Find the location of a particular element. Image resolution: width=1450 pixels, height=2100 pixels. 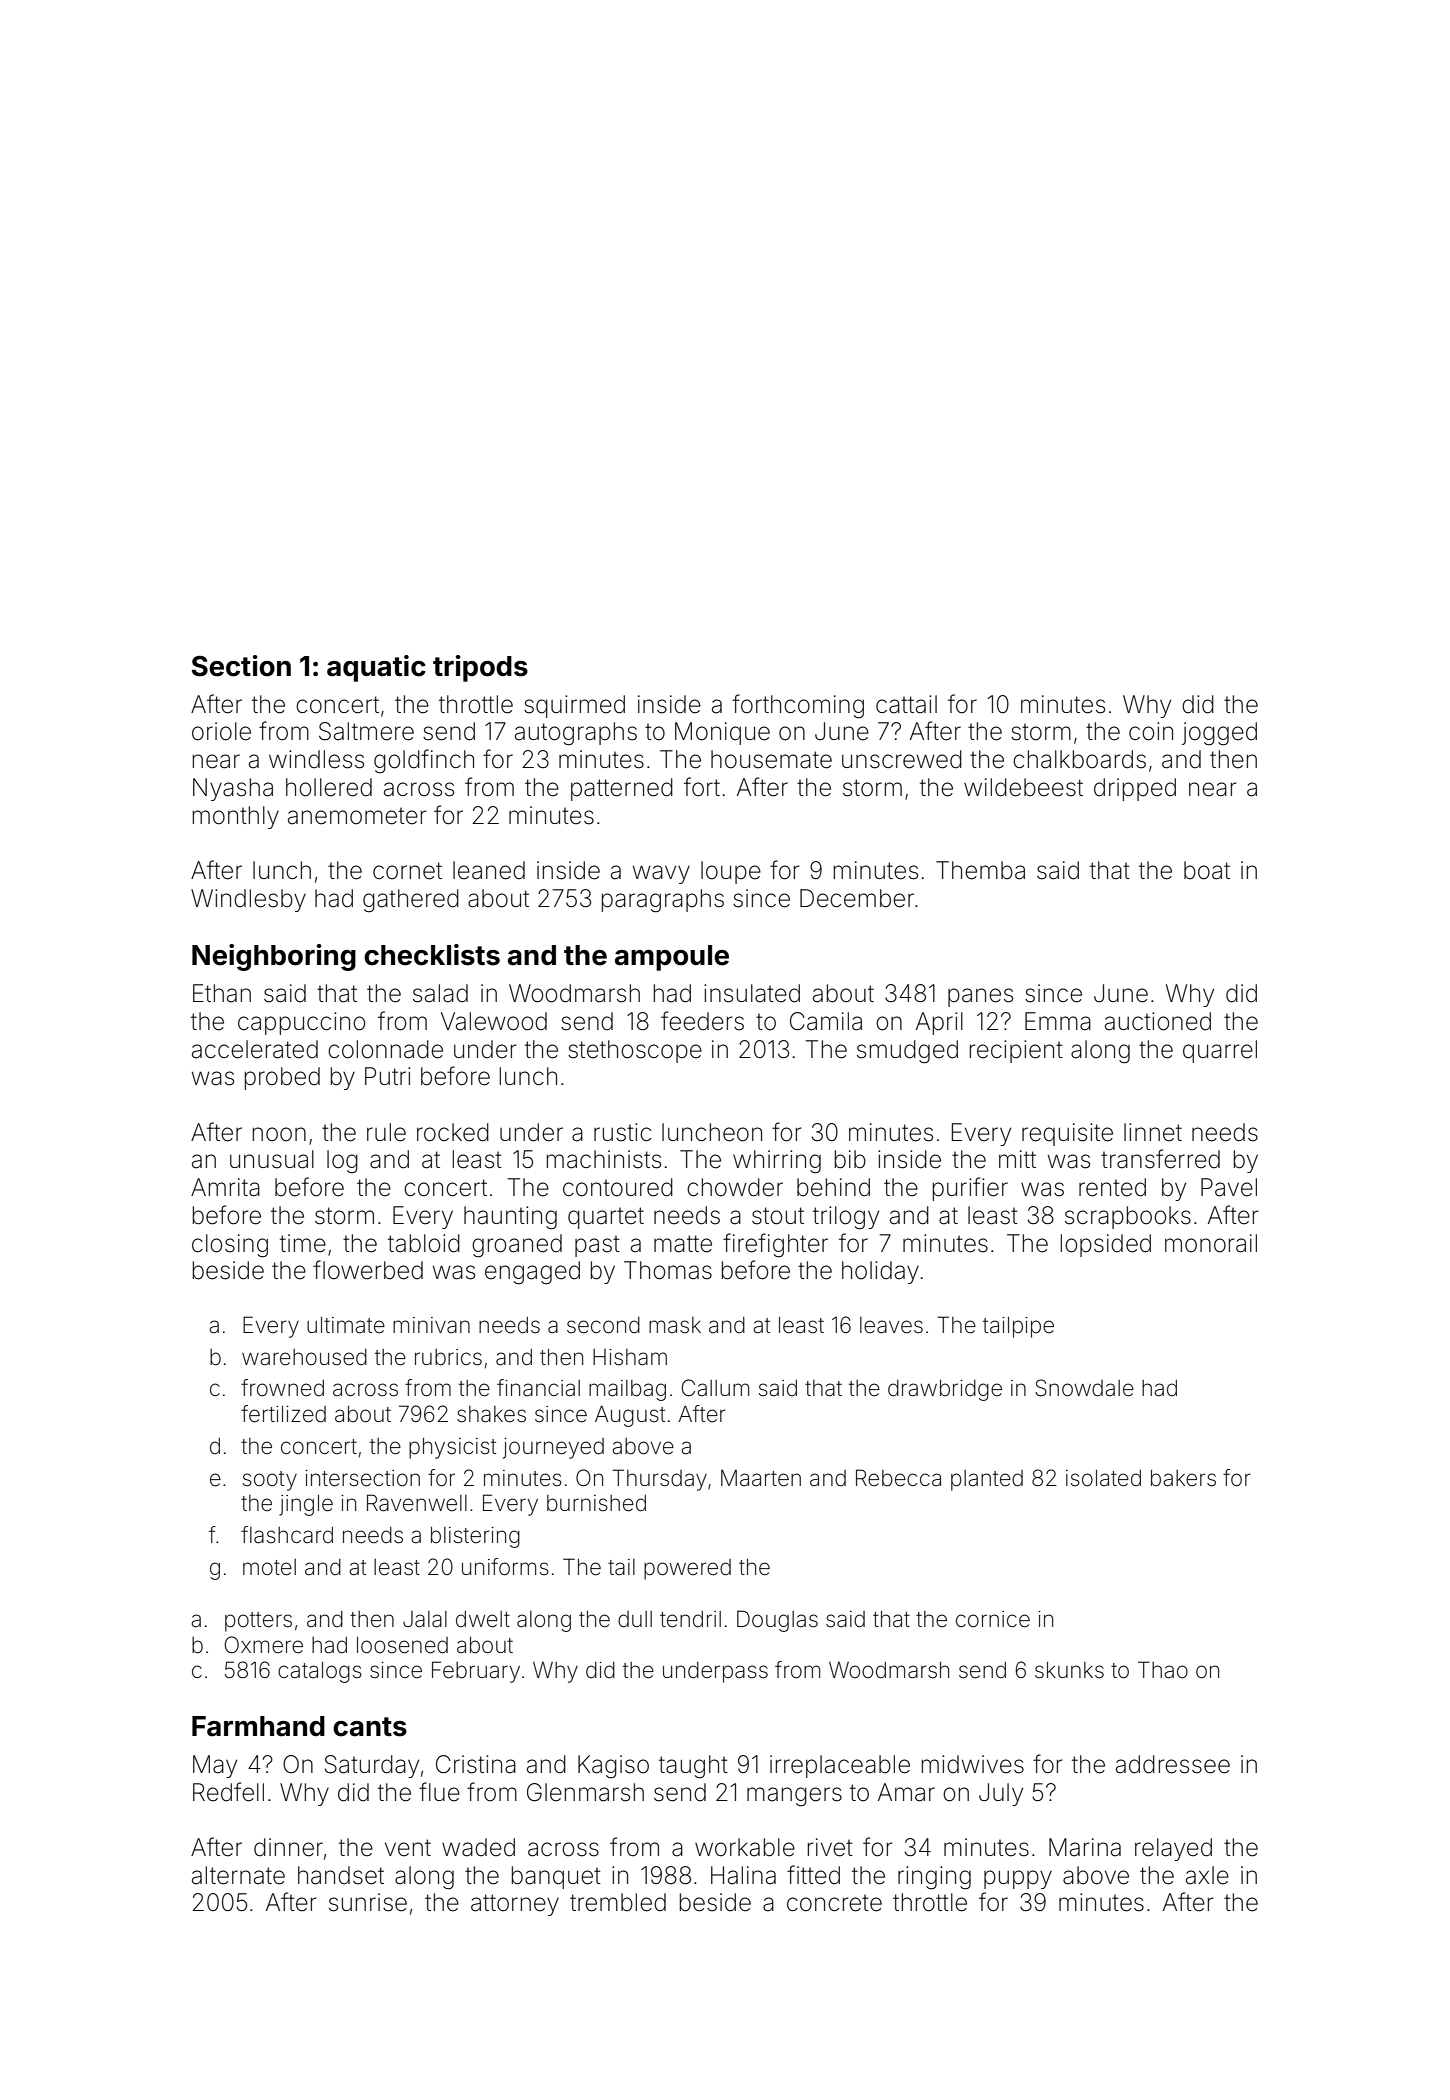

bakers is located at coordinates (1183, 1478).
